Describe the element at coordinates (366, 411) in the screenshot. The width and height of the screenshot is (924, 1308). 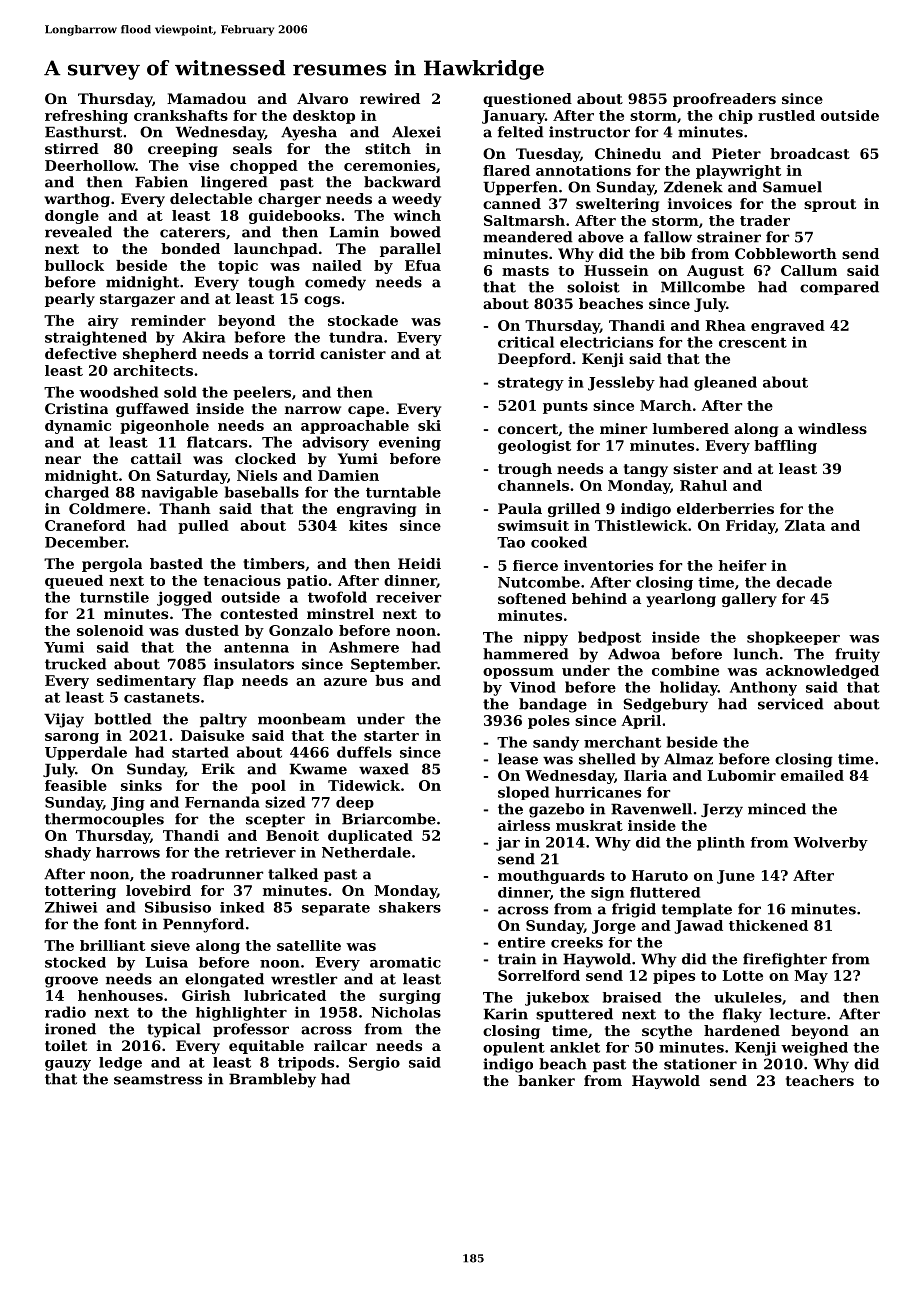
I see `cape` at that location.
